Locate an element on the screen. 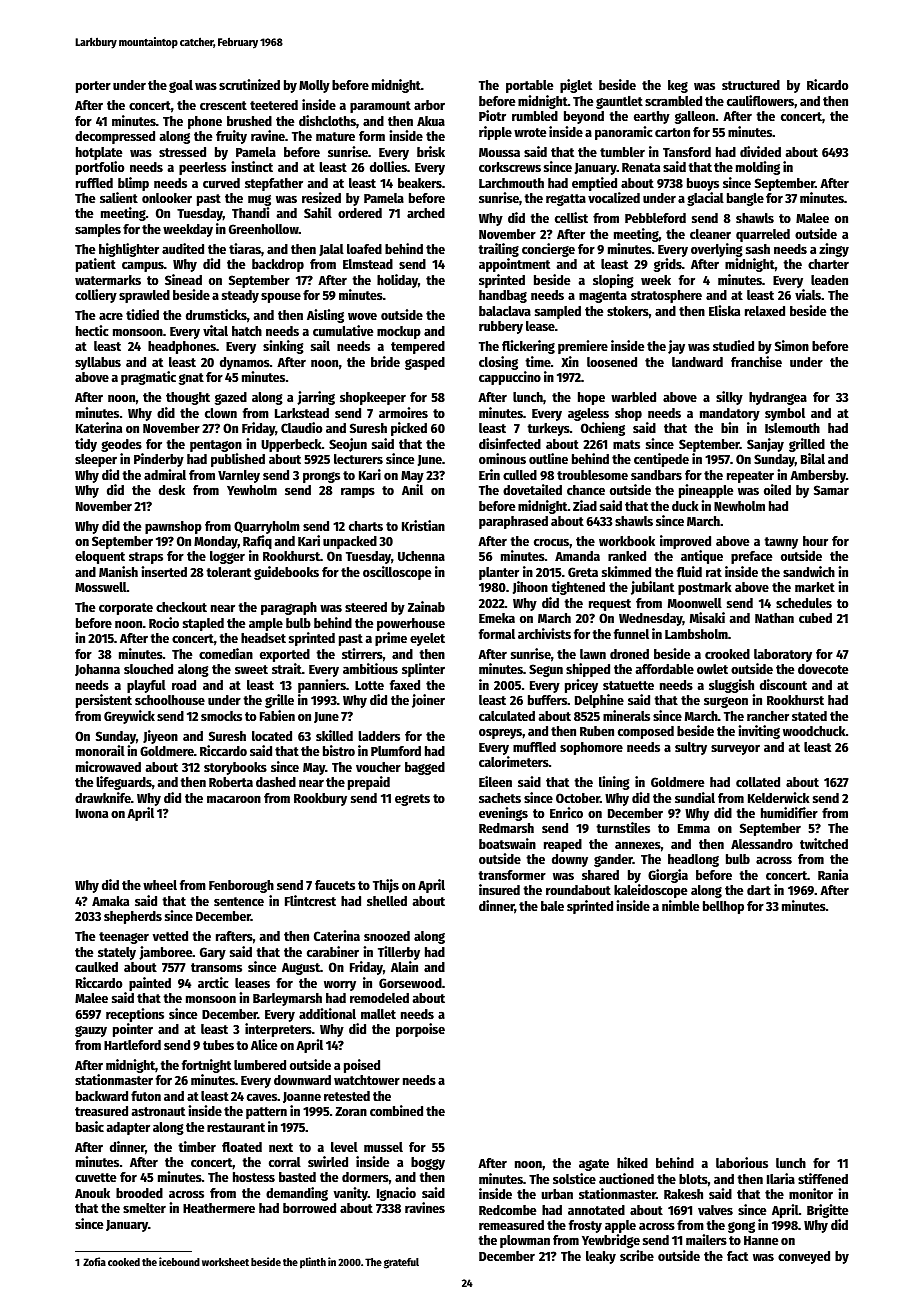  vital is located at coordinates (215, 330).
